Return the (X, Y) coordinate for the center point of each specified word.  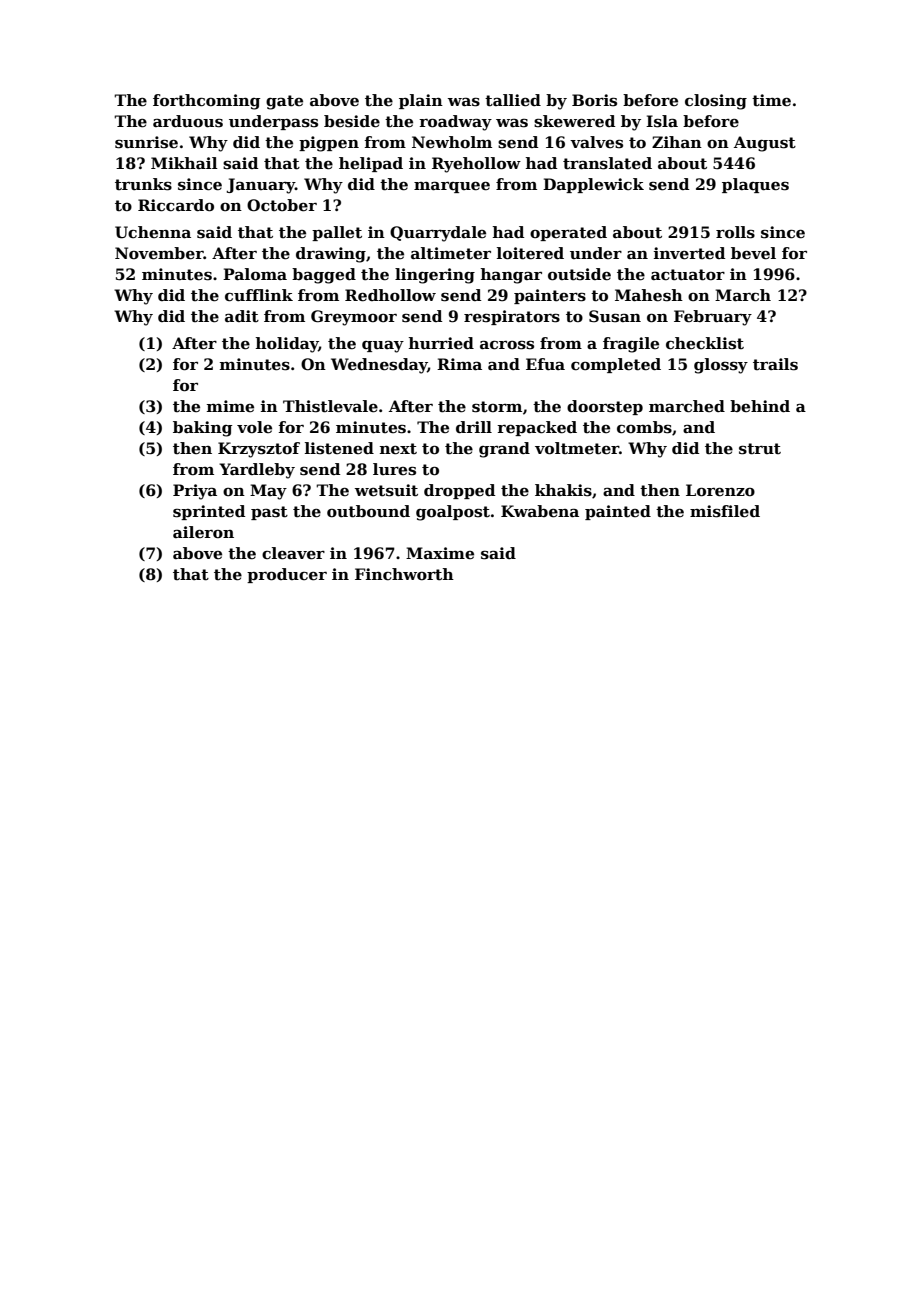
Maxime (440, 553)
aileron (203, 532)
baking (202, 429)
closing (716, 102)
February (713, 318)
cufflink (259, 295)
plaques (755, 185)
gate (284, 102)
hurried (441, 343)
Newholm (452, 142)
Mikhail (184, 163)
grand (504, 450)
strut (760, 449)
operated (568, 233)
